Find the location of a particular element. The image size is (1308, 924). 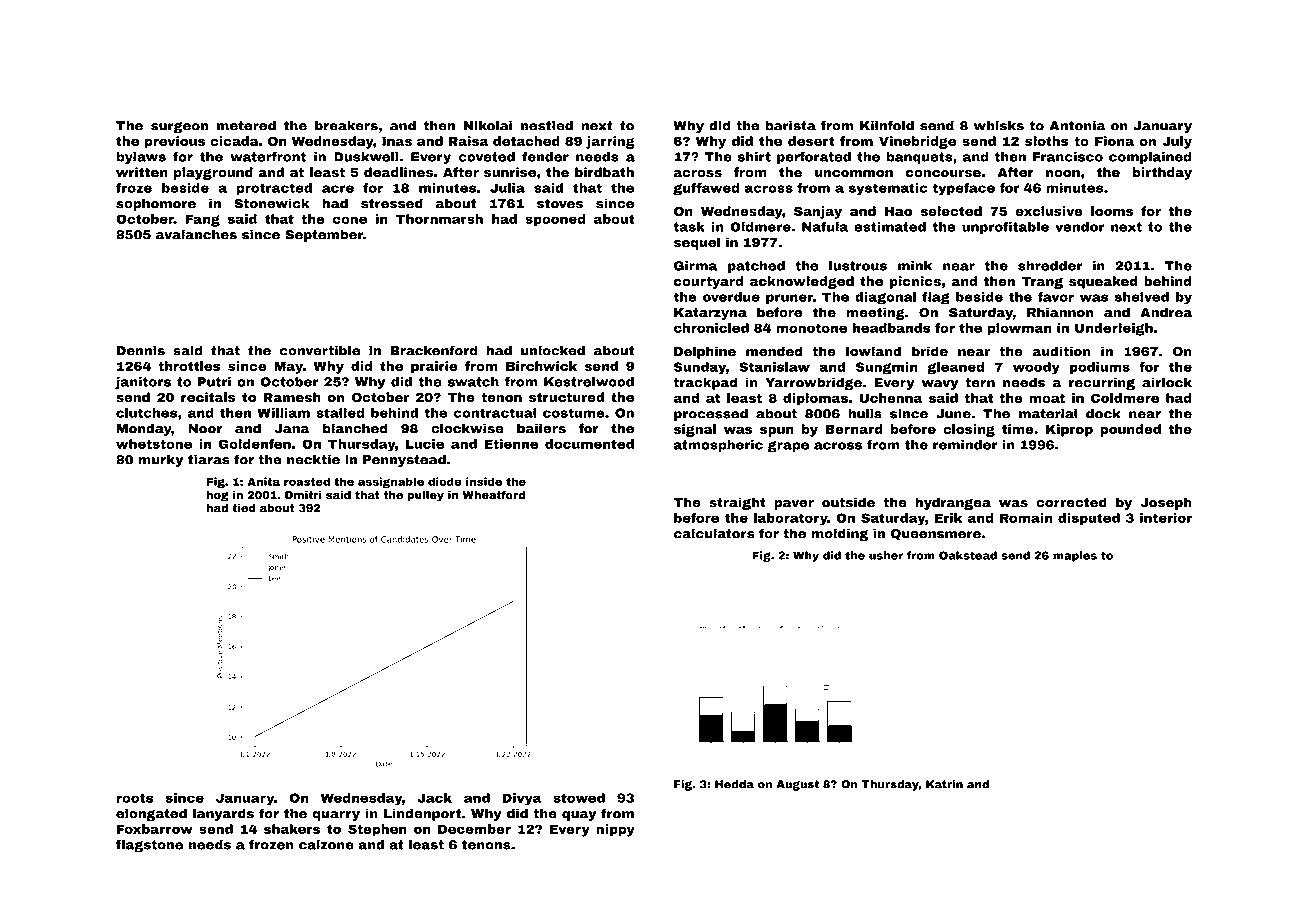

Kestrelwood is located at coordinates (589, 381).
